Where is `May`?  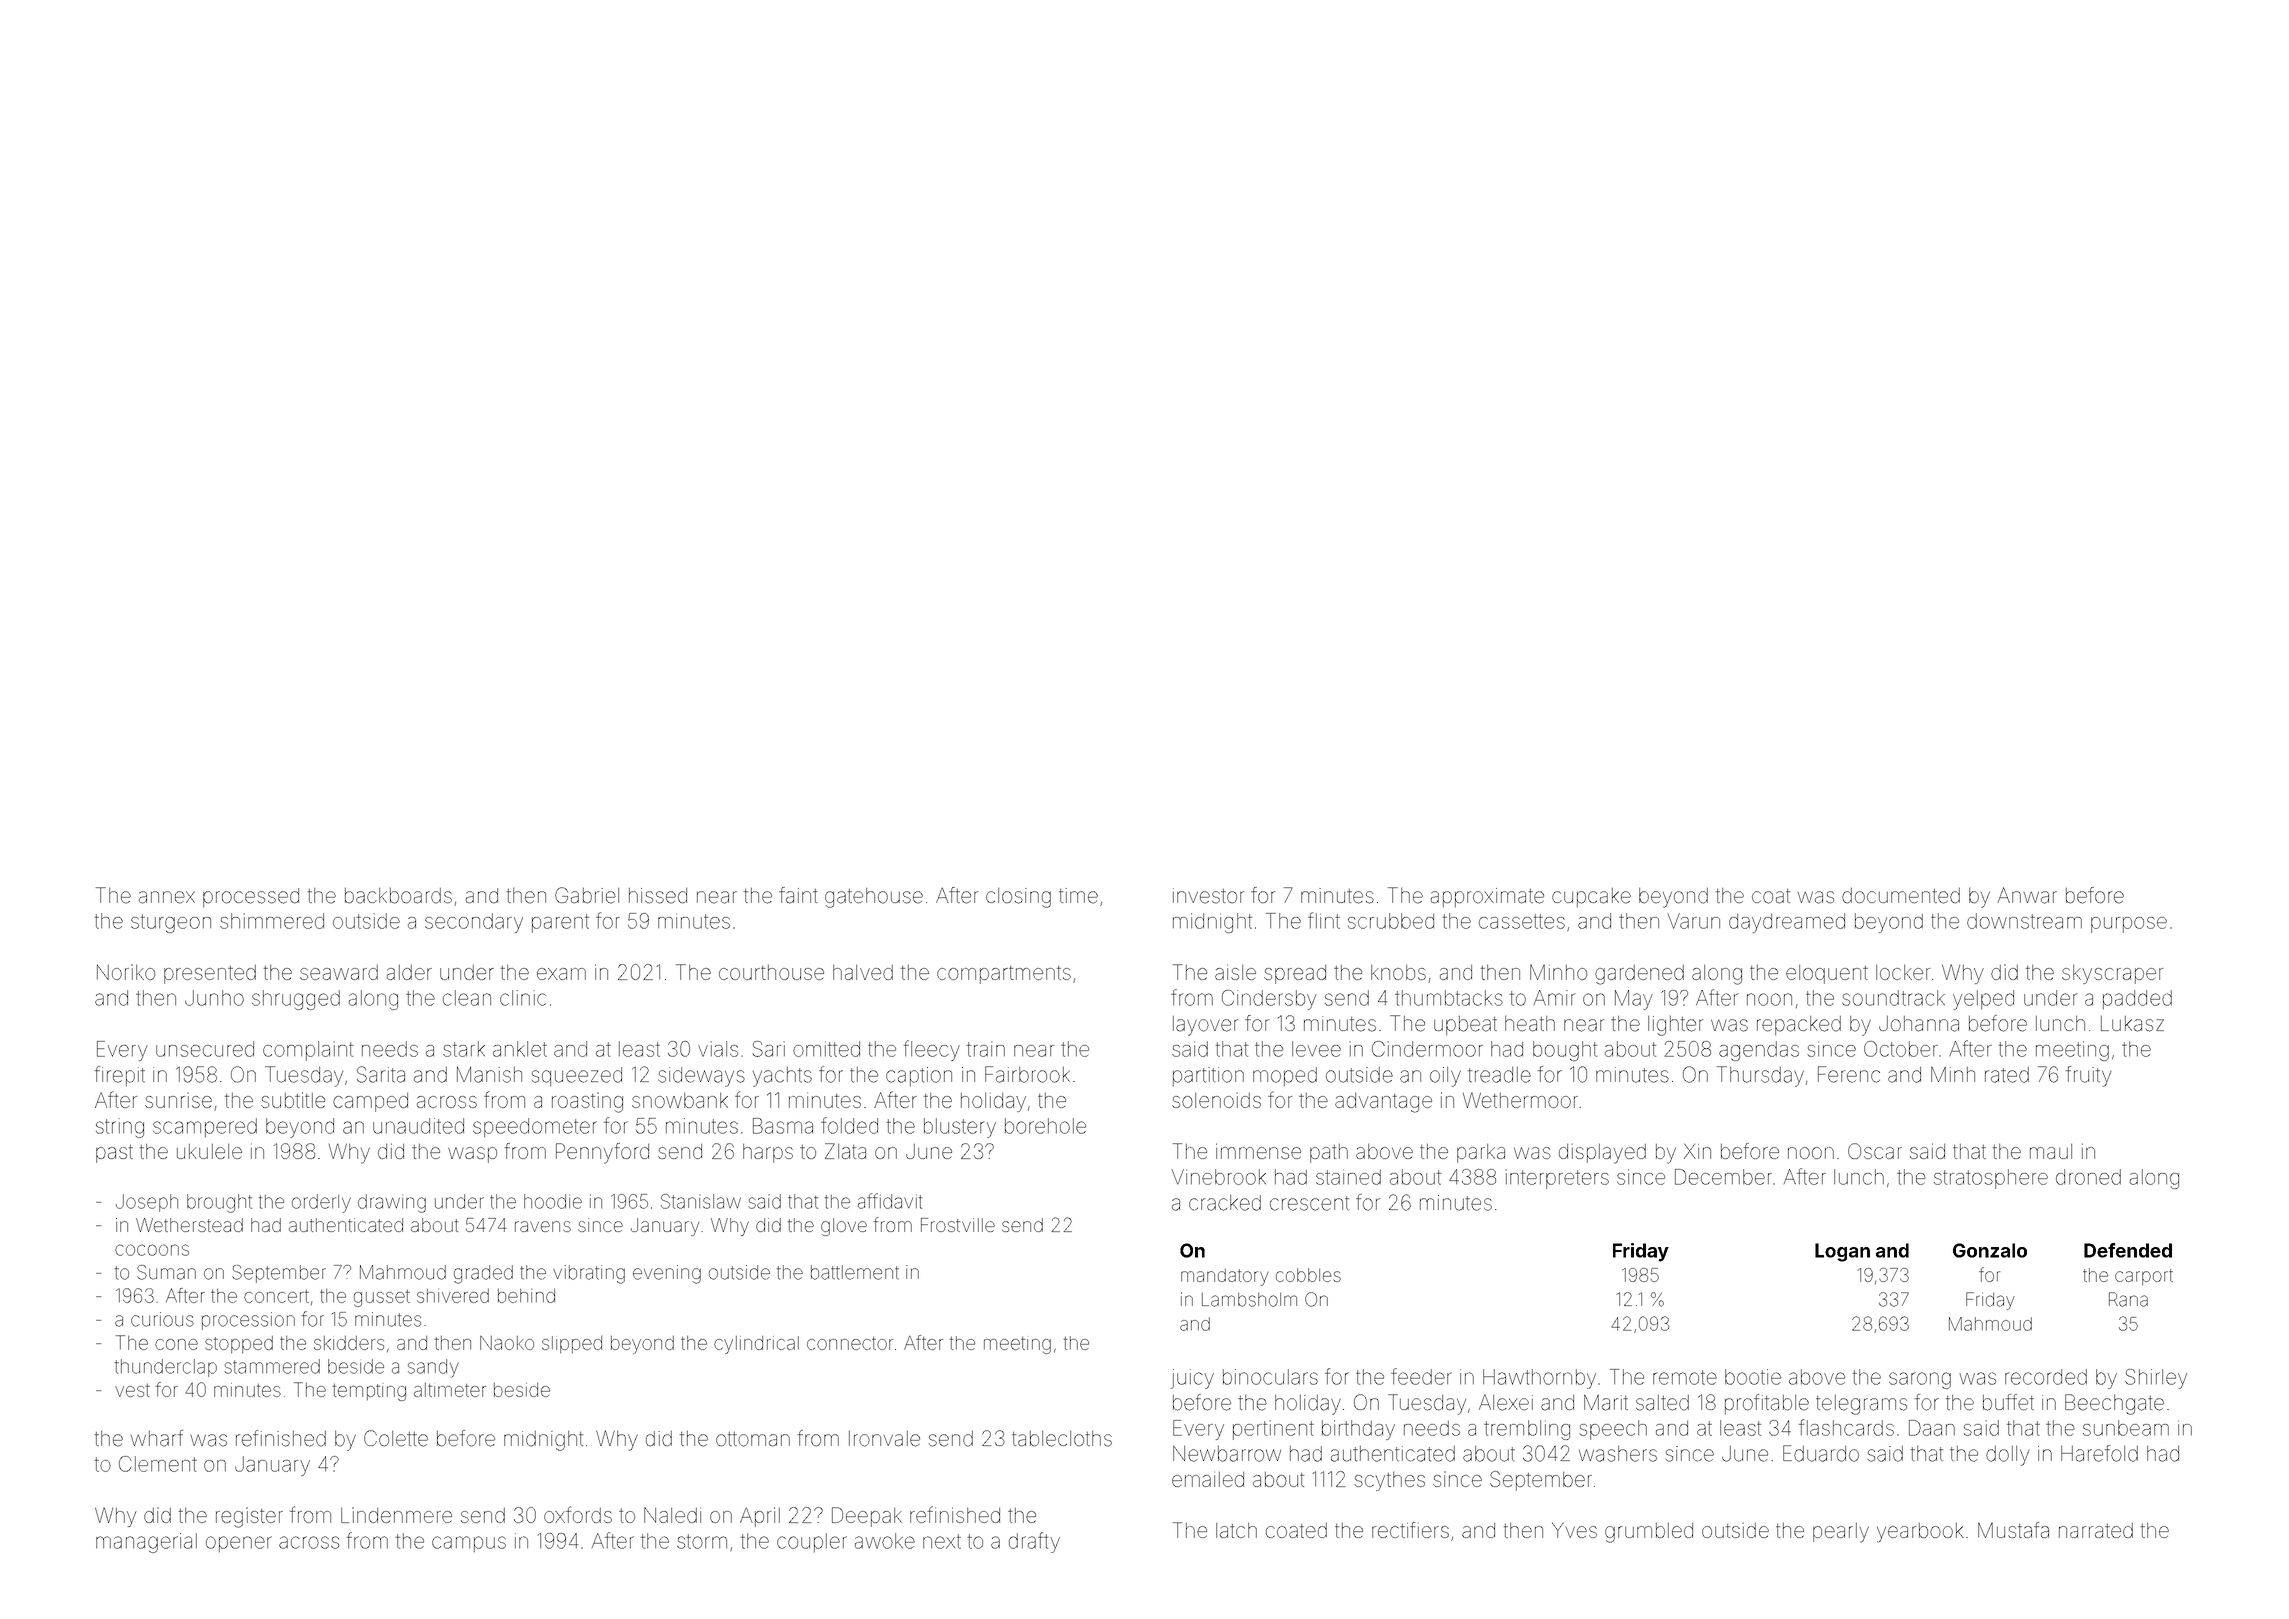
May is located at coordinates (1634, 1000).
